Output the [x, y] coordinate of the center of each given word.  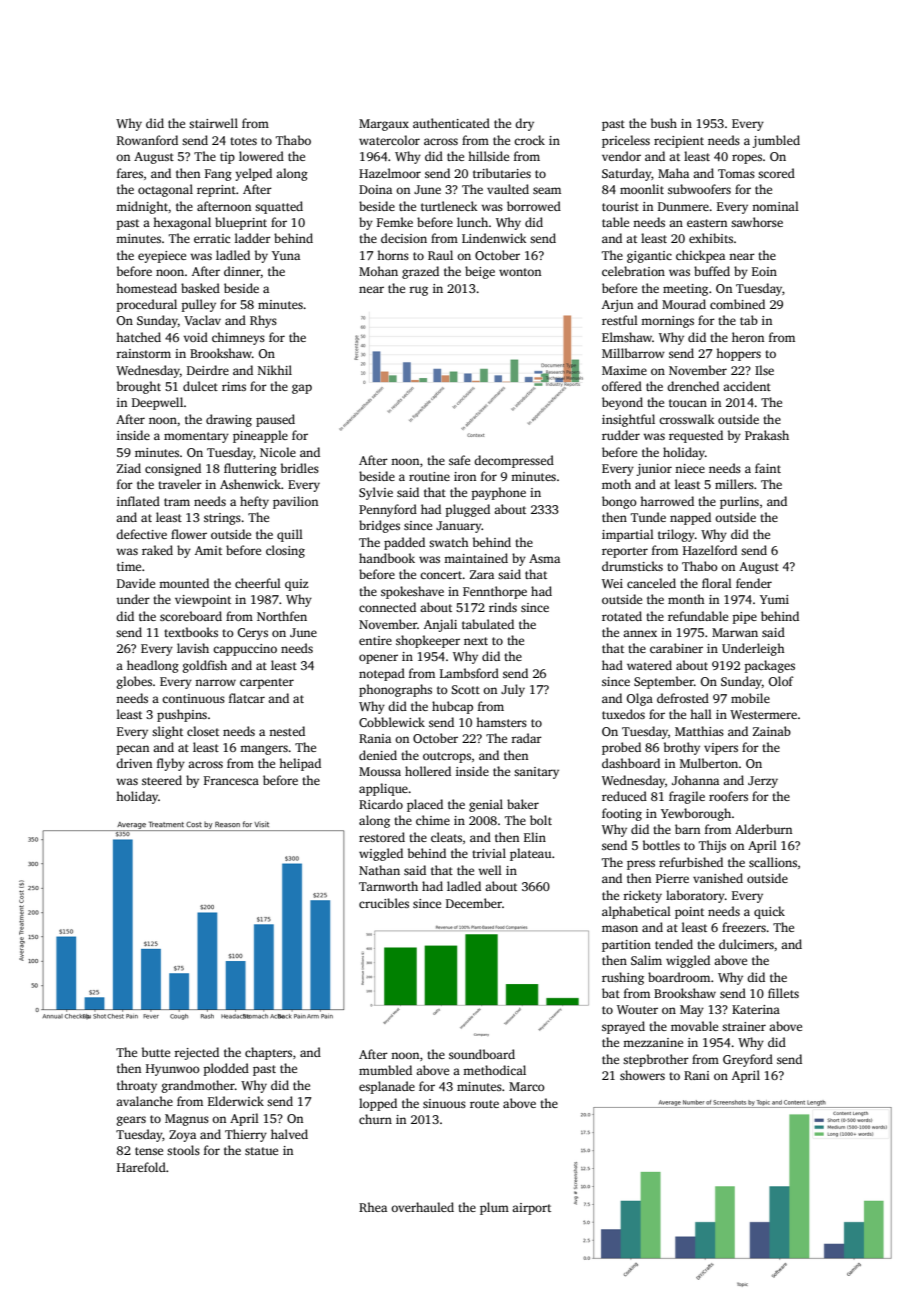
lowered [261, 156]
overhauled [422, 1207]
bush [664, 123]
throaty [137, 1086]
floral [717, 583]
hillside [488, 156]
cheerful [258, 583]
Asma [544, 558]
